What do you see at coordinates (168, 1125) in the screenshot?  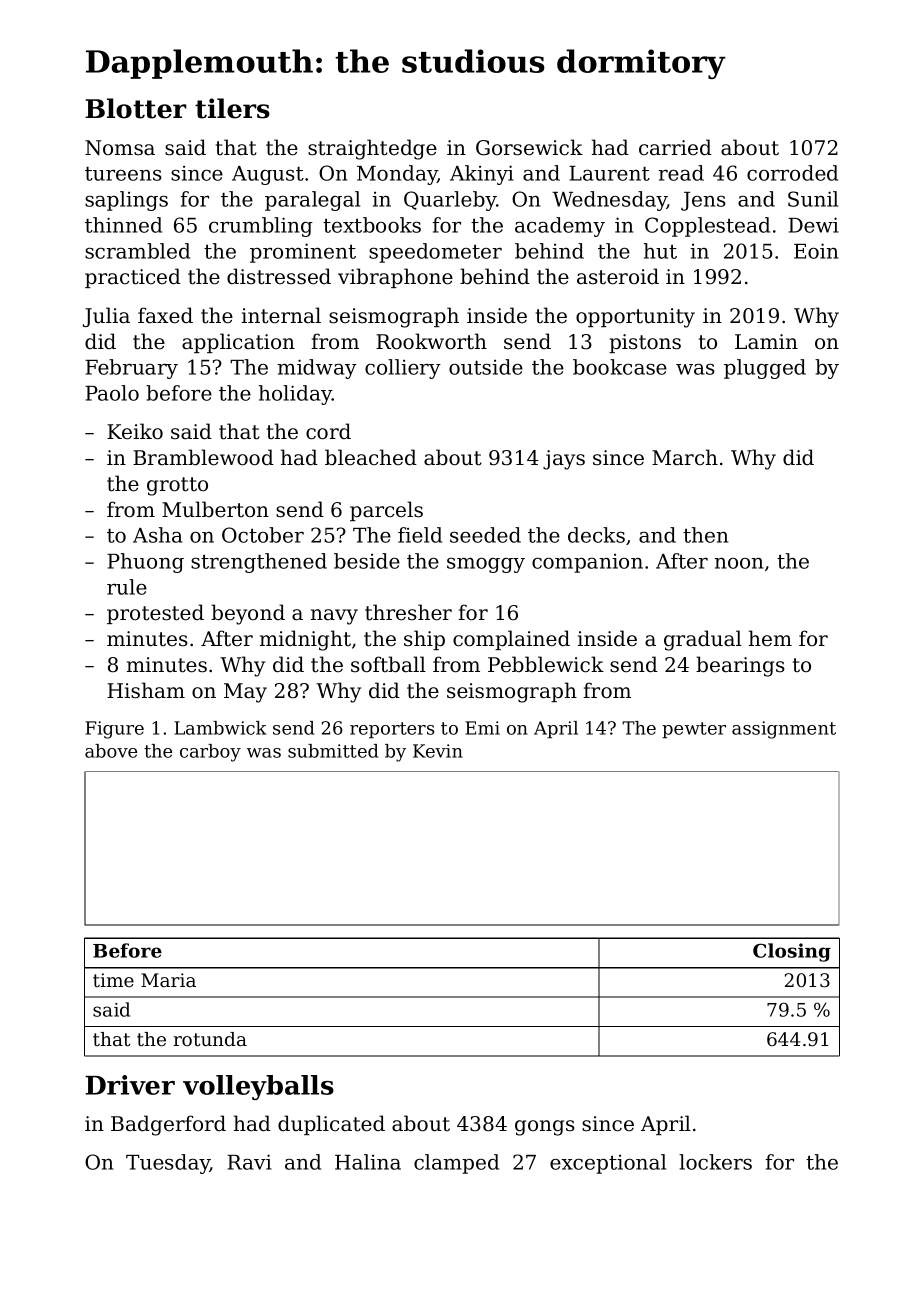 I see `Badgerford` at bounding box center [168, 1125].
